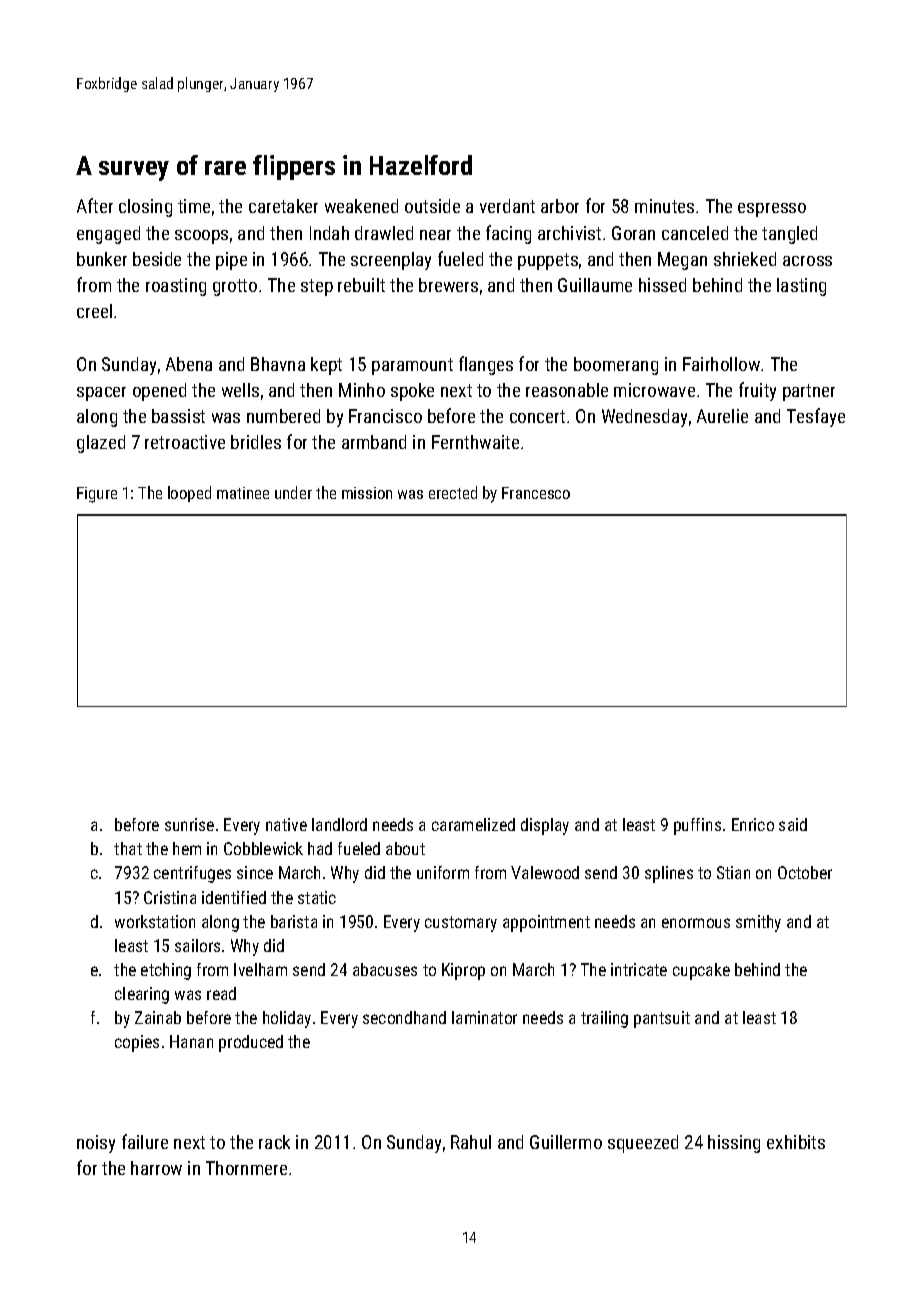 Image resolution: width=924 pixels, height=1311 pixels. What do you see at coordinates (604, 1019) in the image?
I see `trailing` at bounding box center [604, 1019].
